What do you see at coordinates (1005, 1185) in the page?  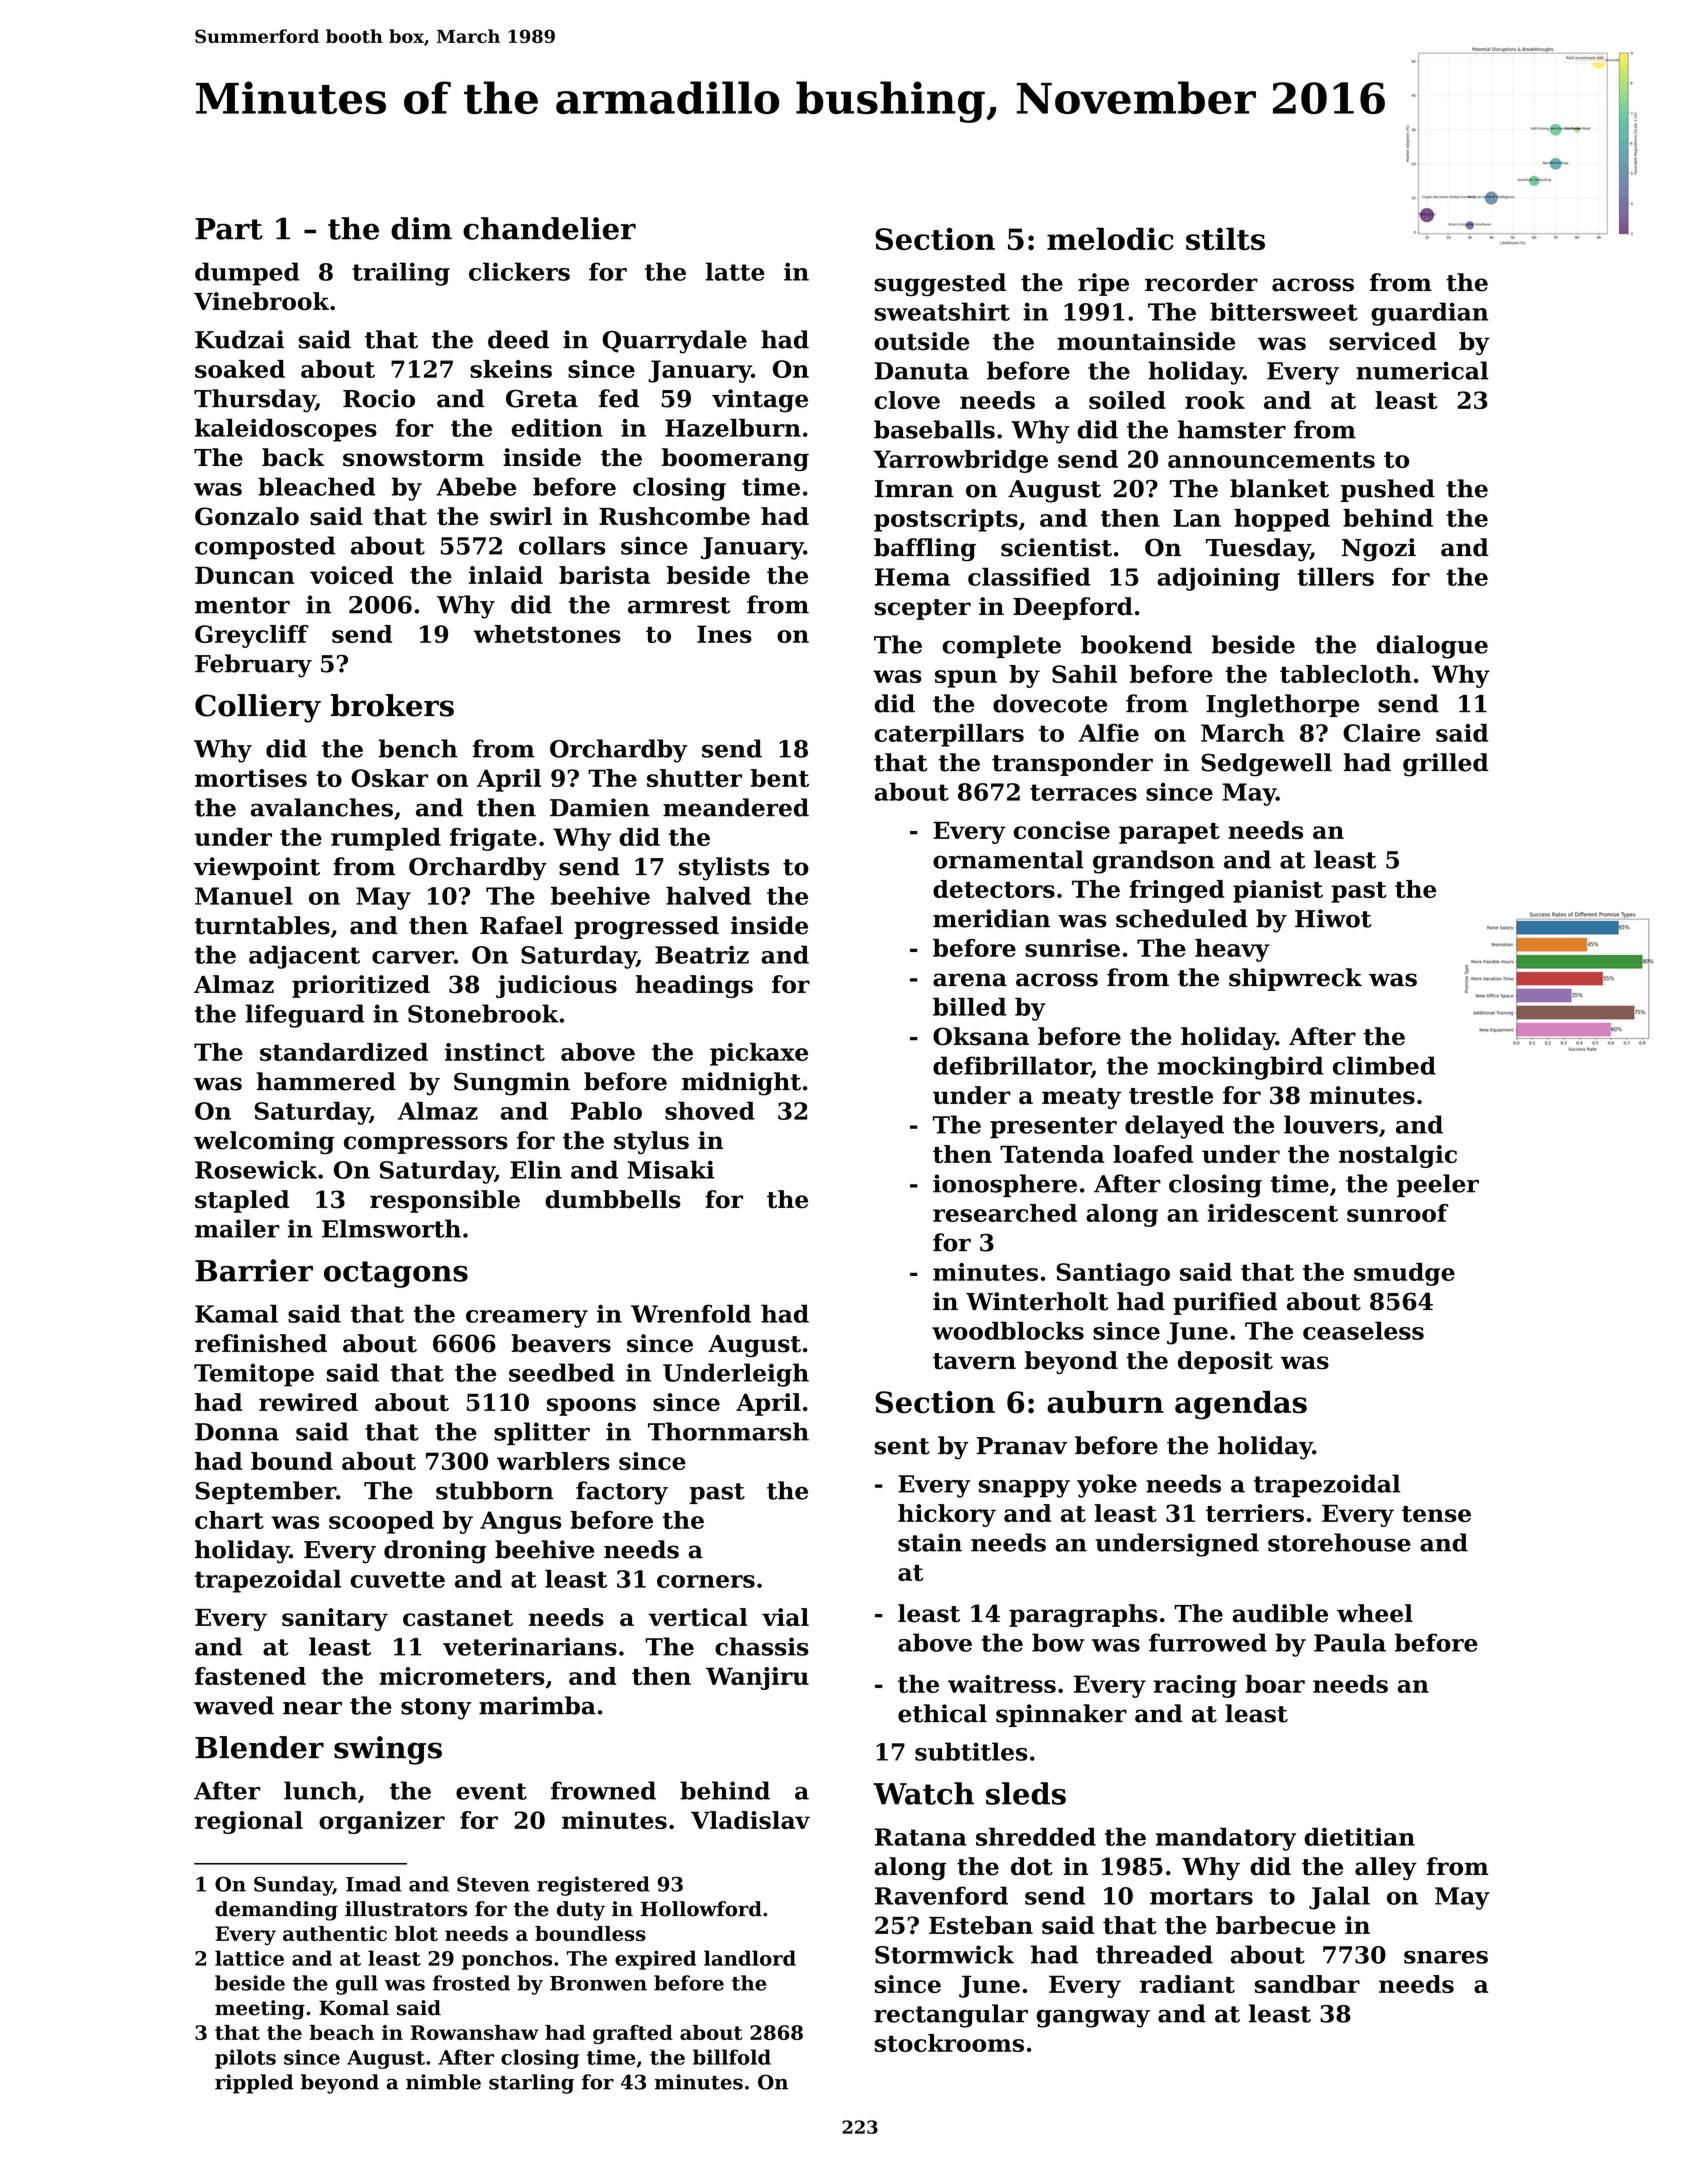 I see `ionosphere` at bounding box center [1005, 1185].
